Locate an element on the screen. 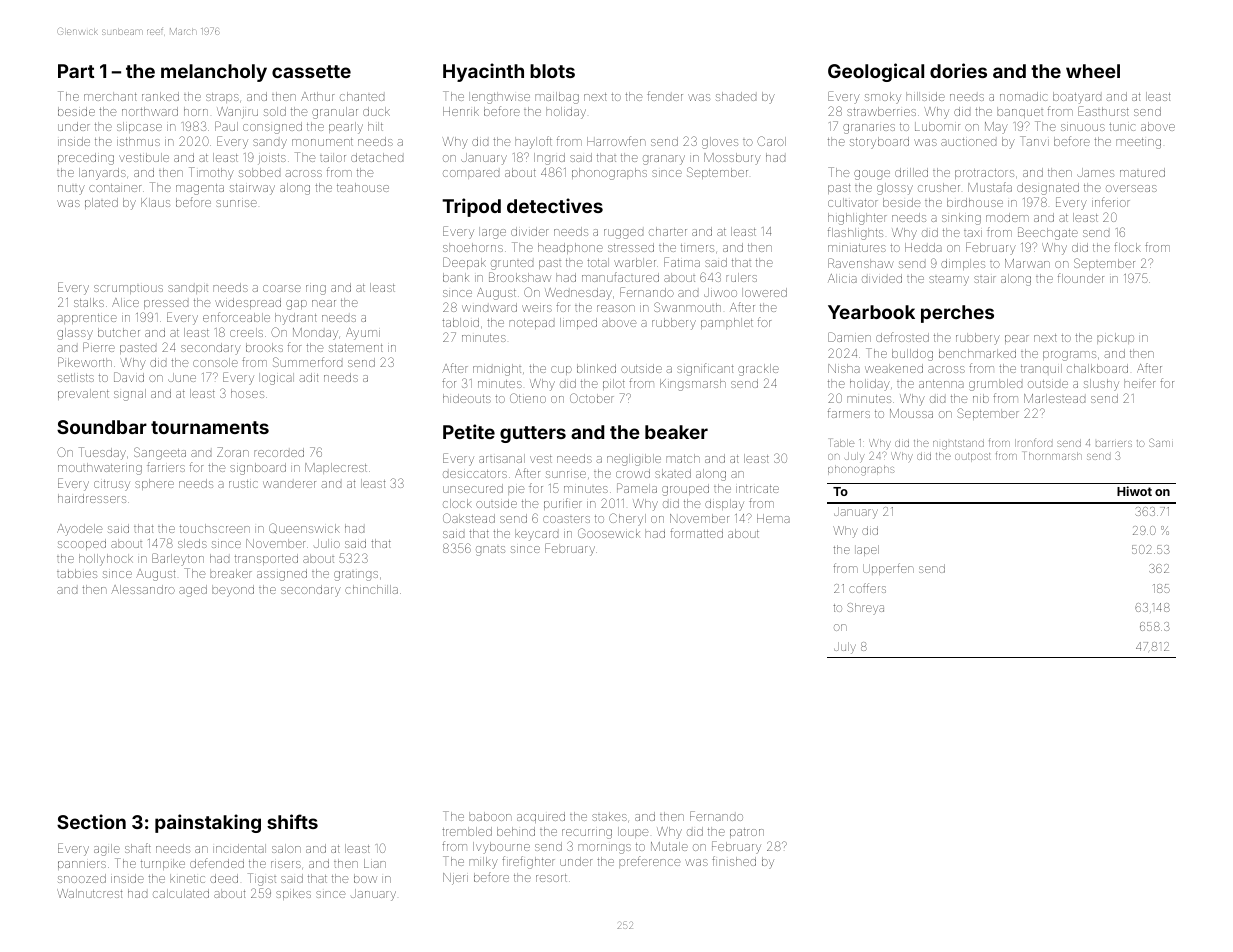 This screenshot has width=1233, height=952. resort is located at coordinates (551, 878).
